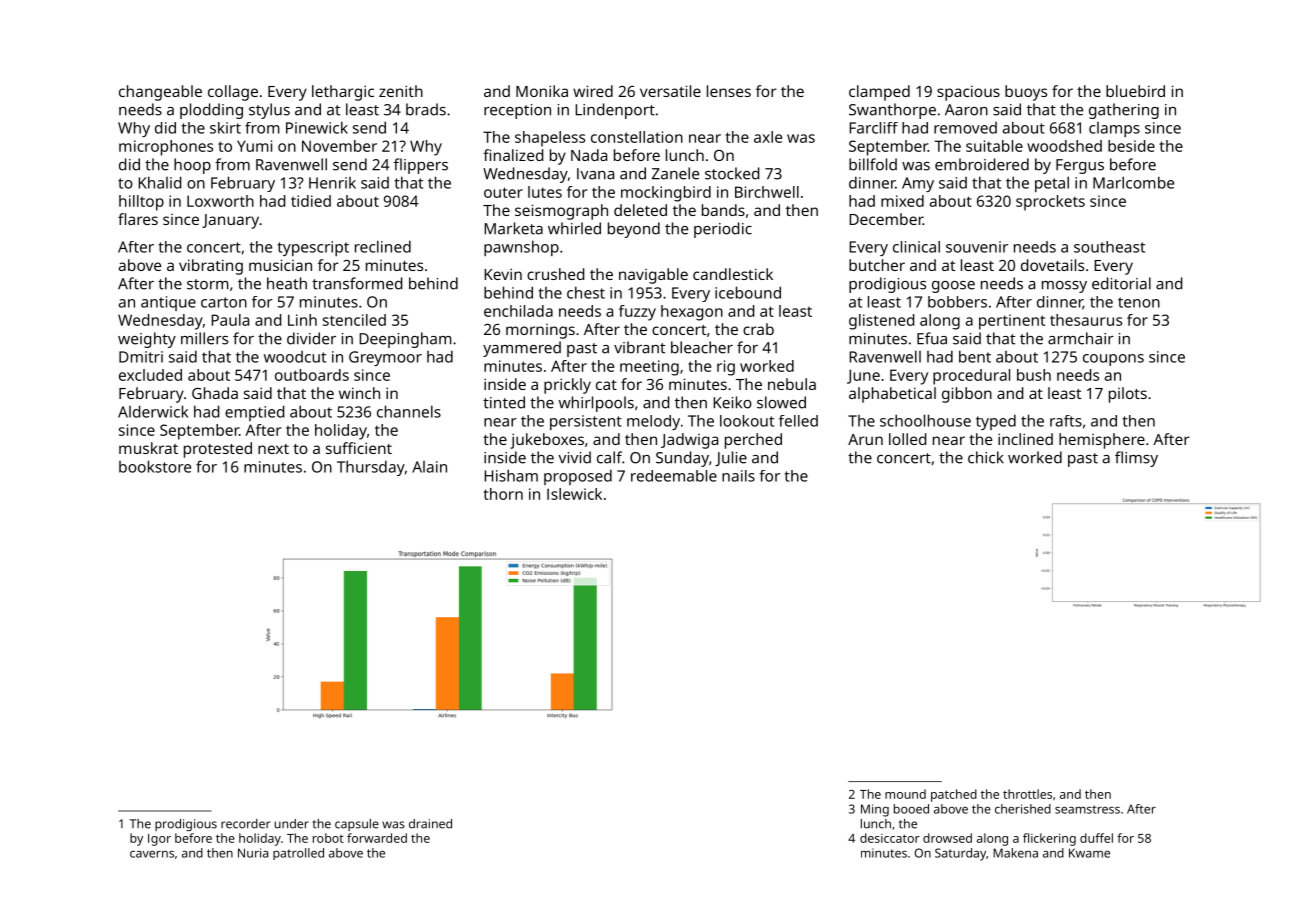 This page has width=1308, height=924. I want to click on bluebird, so click(1135, 91).
